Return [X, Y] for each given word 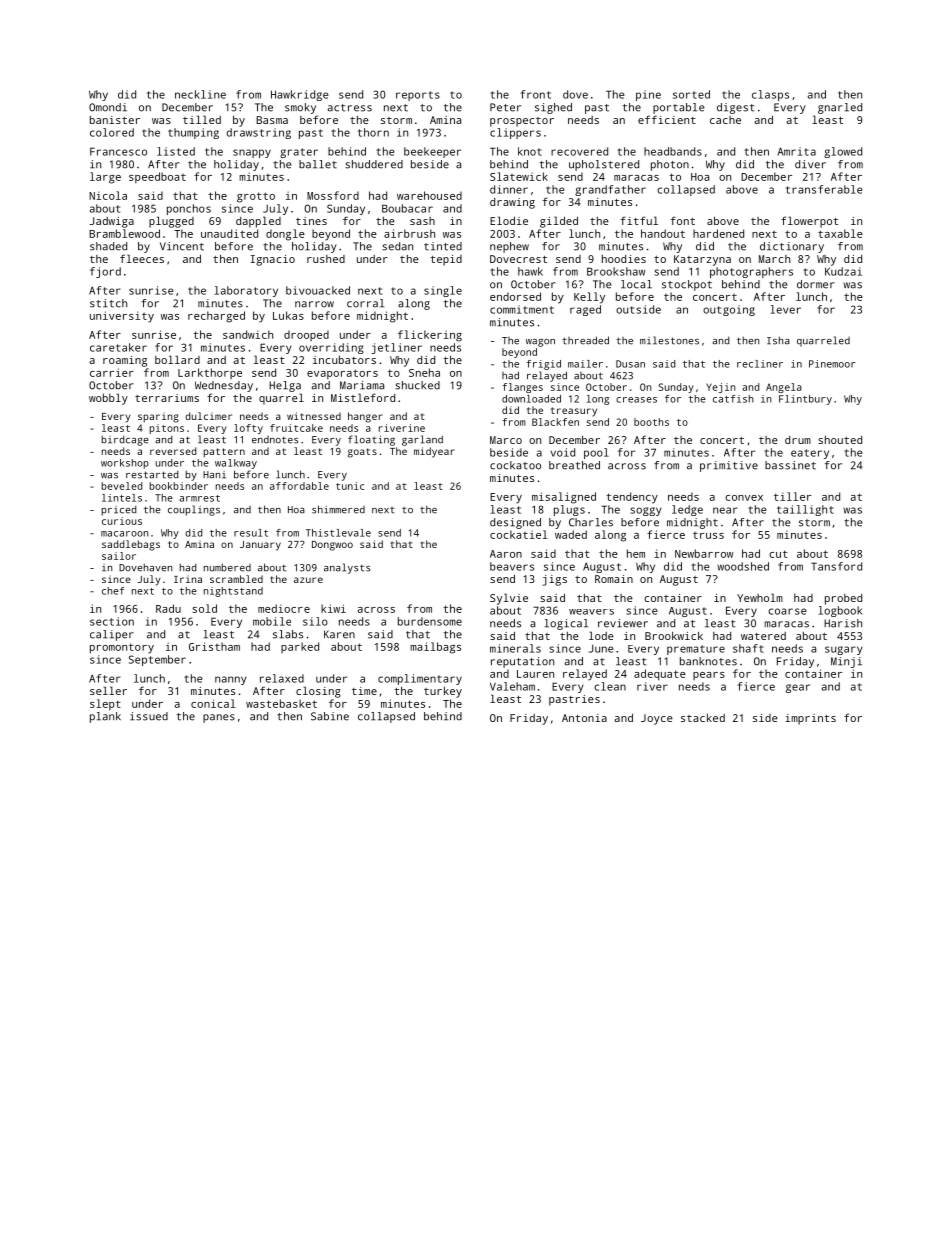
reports [418, 96]
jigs [555, 580]
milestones [669, 340]
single [443, 291]
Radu [168, 608]
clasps [770, 95]
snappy [252, 153]
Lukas [288, 315]
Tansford [836, 566]
